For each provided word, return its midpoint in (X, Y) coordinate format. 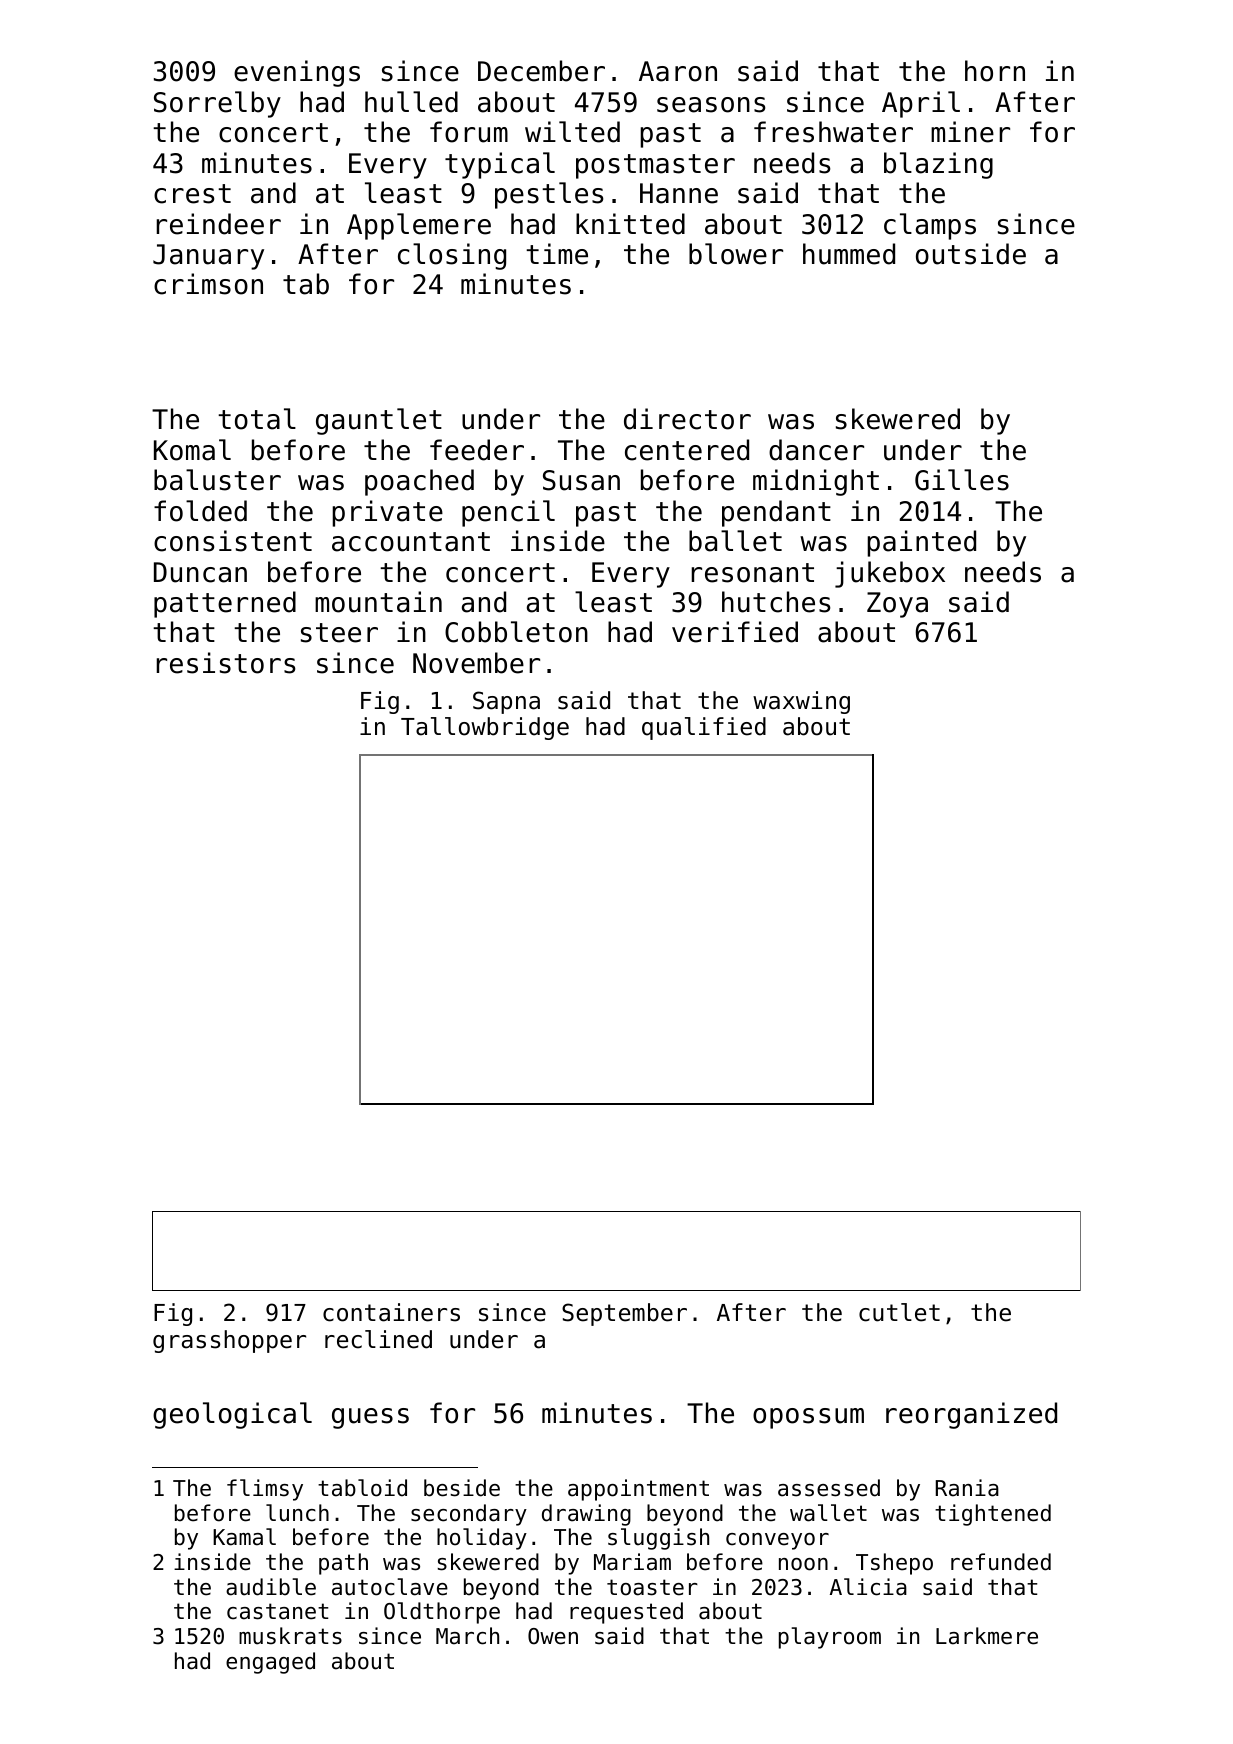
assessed (829, 1488)
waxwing (801, 702)
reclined (378, 1339)
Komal (192, 450)
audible (271, 1587)
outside (971, 254)
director (687, 419)
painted (921, 543)
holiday (482, 1539)
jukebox (890, 574)
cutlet (899, 1312)
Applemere (419, 226)
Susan (581, 480)
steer (339, 633)
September (624, 1314)
